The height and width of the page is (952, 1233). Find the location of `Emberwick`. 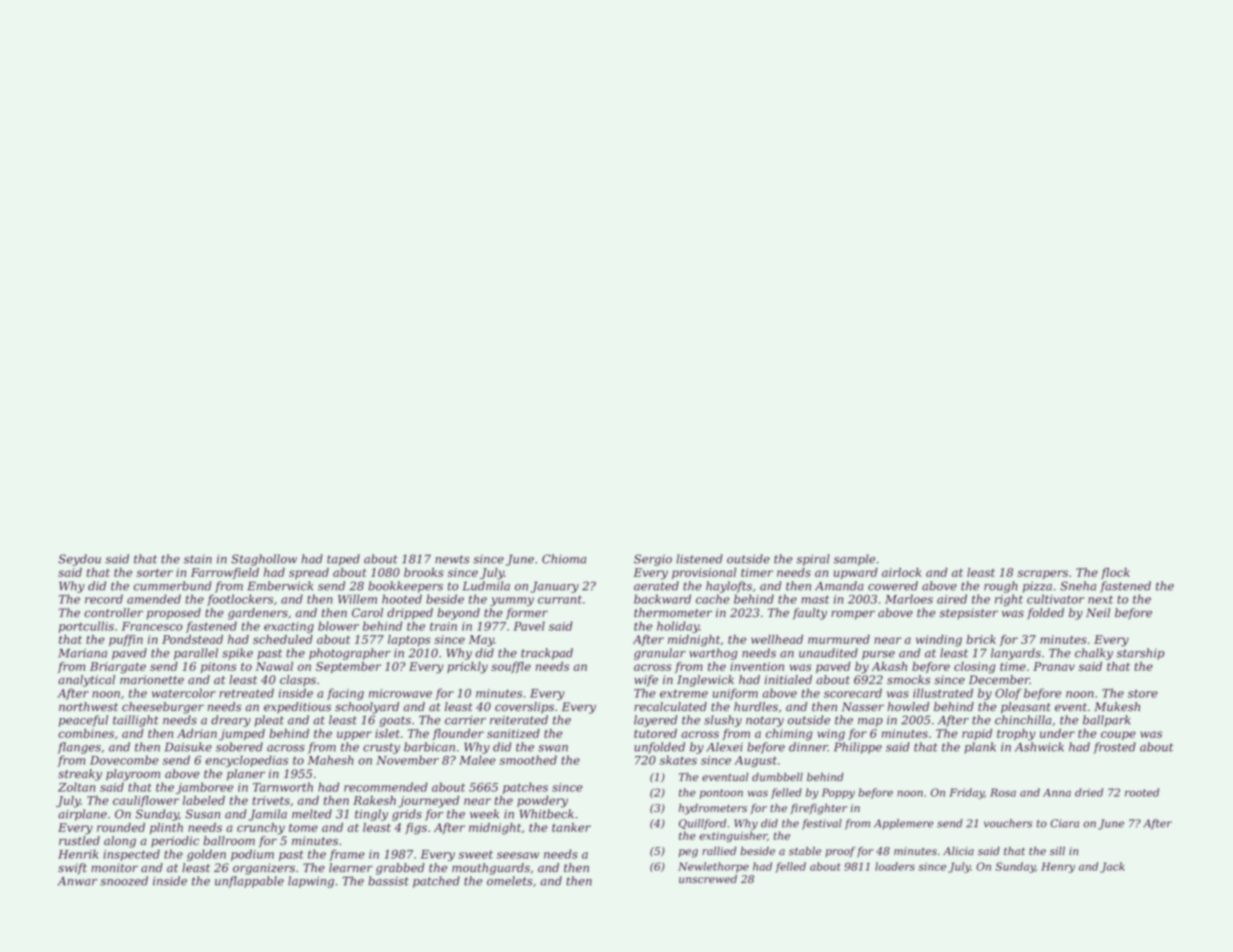

Emberwick is located at coordinates (280, 586).
